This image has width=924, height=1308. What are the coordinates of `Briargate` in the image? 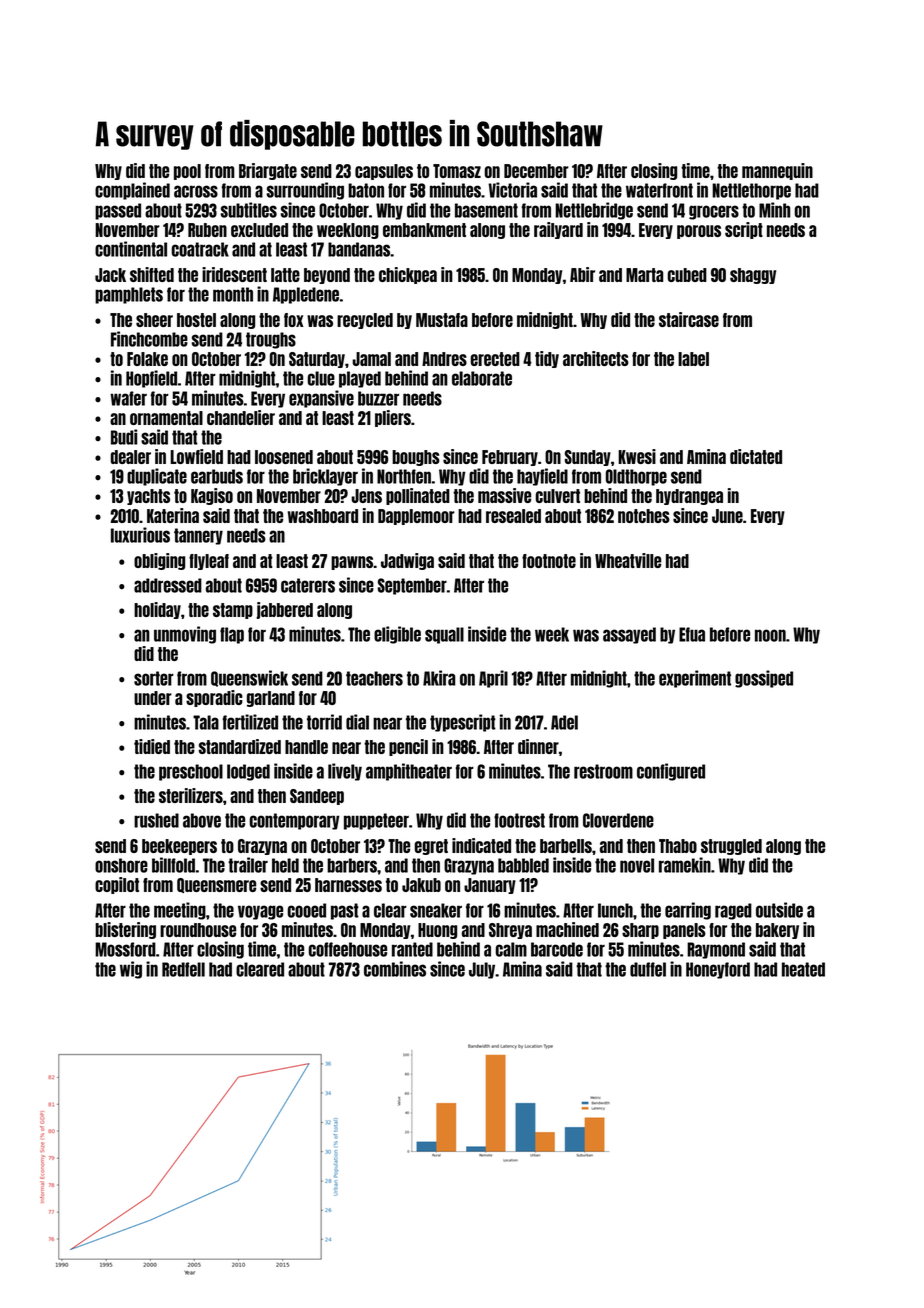 It's located at (268, 171).
